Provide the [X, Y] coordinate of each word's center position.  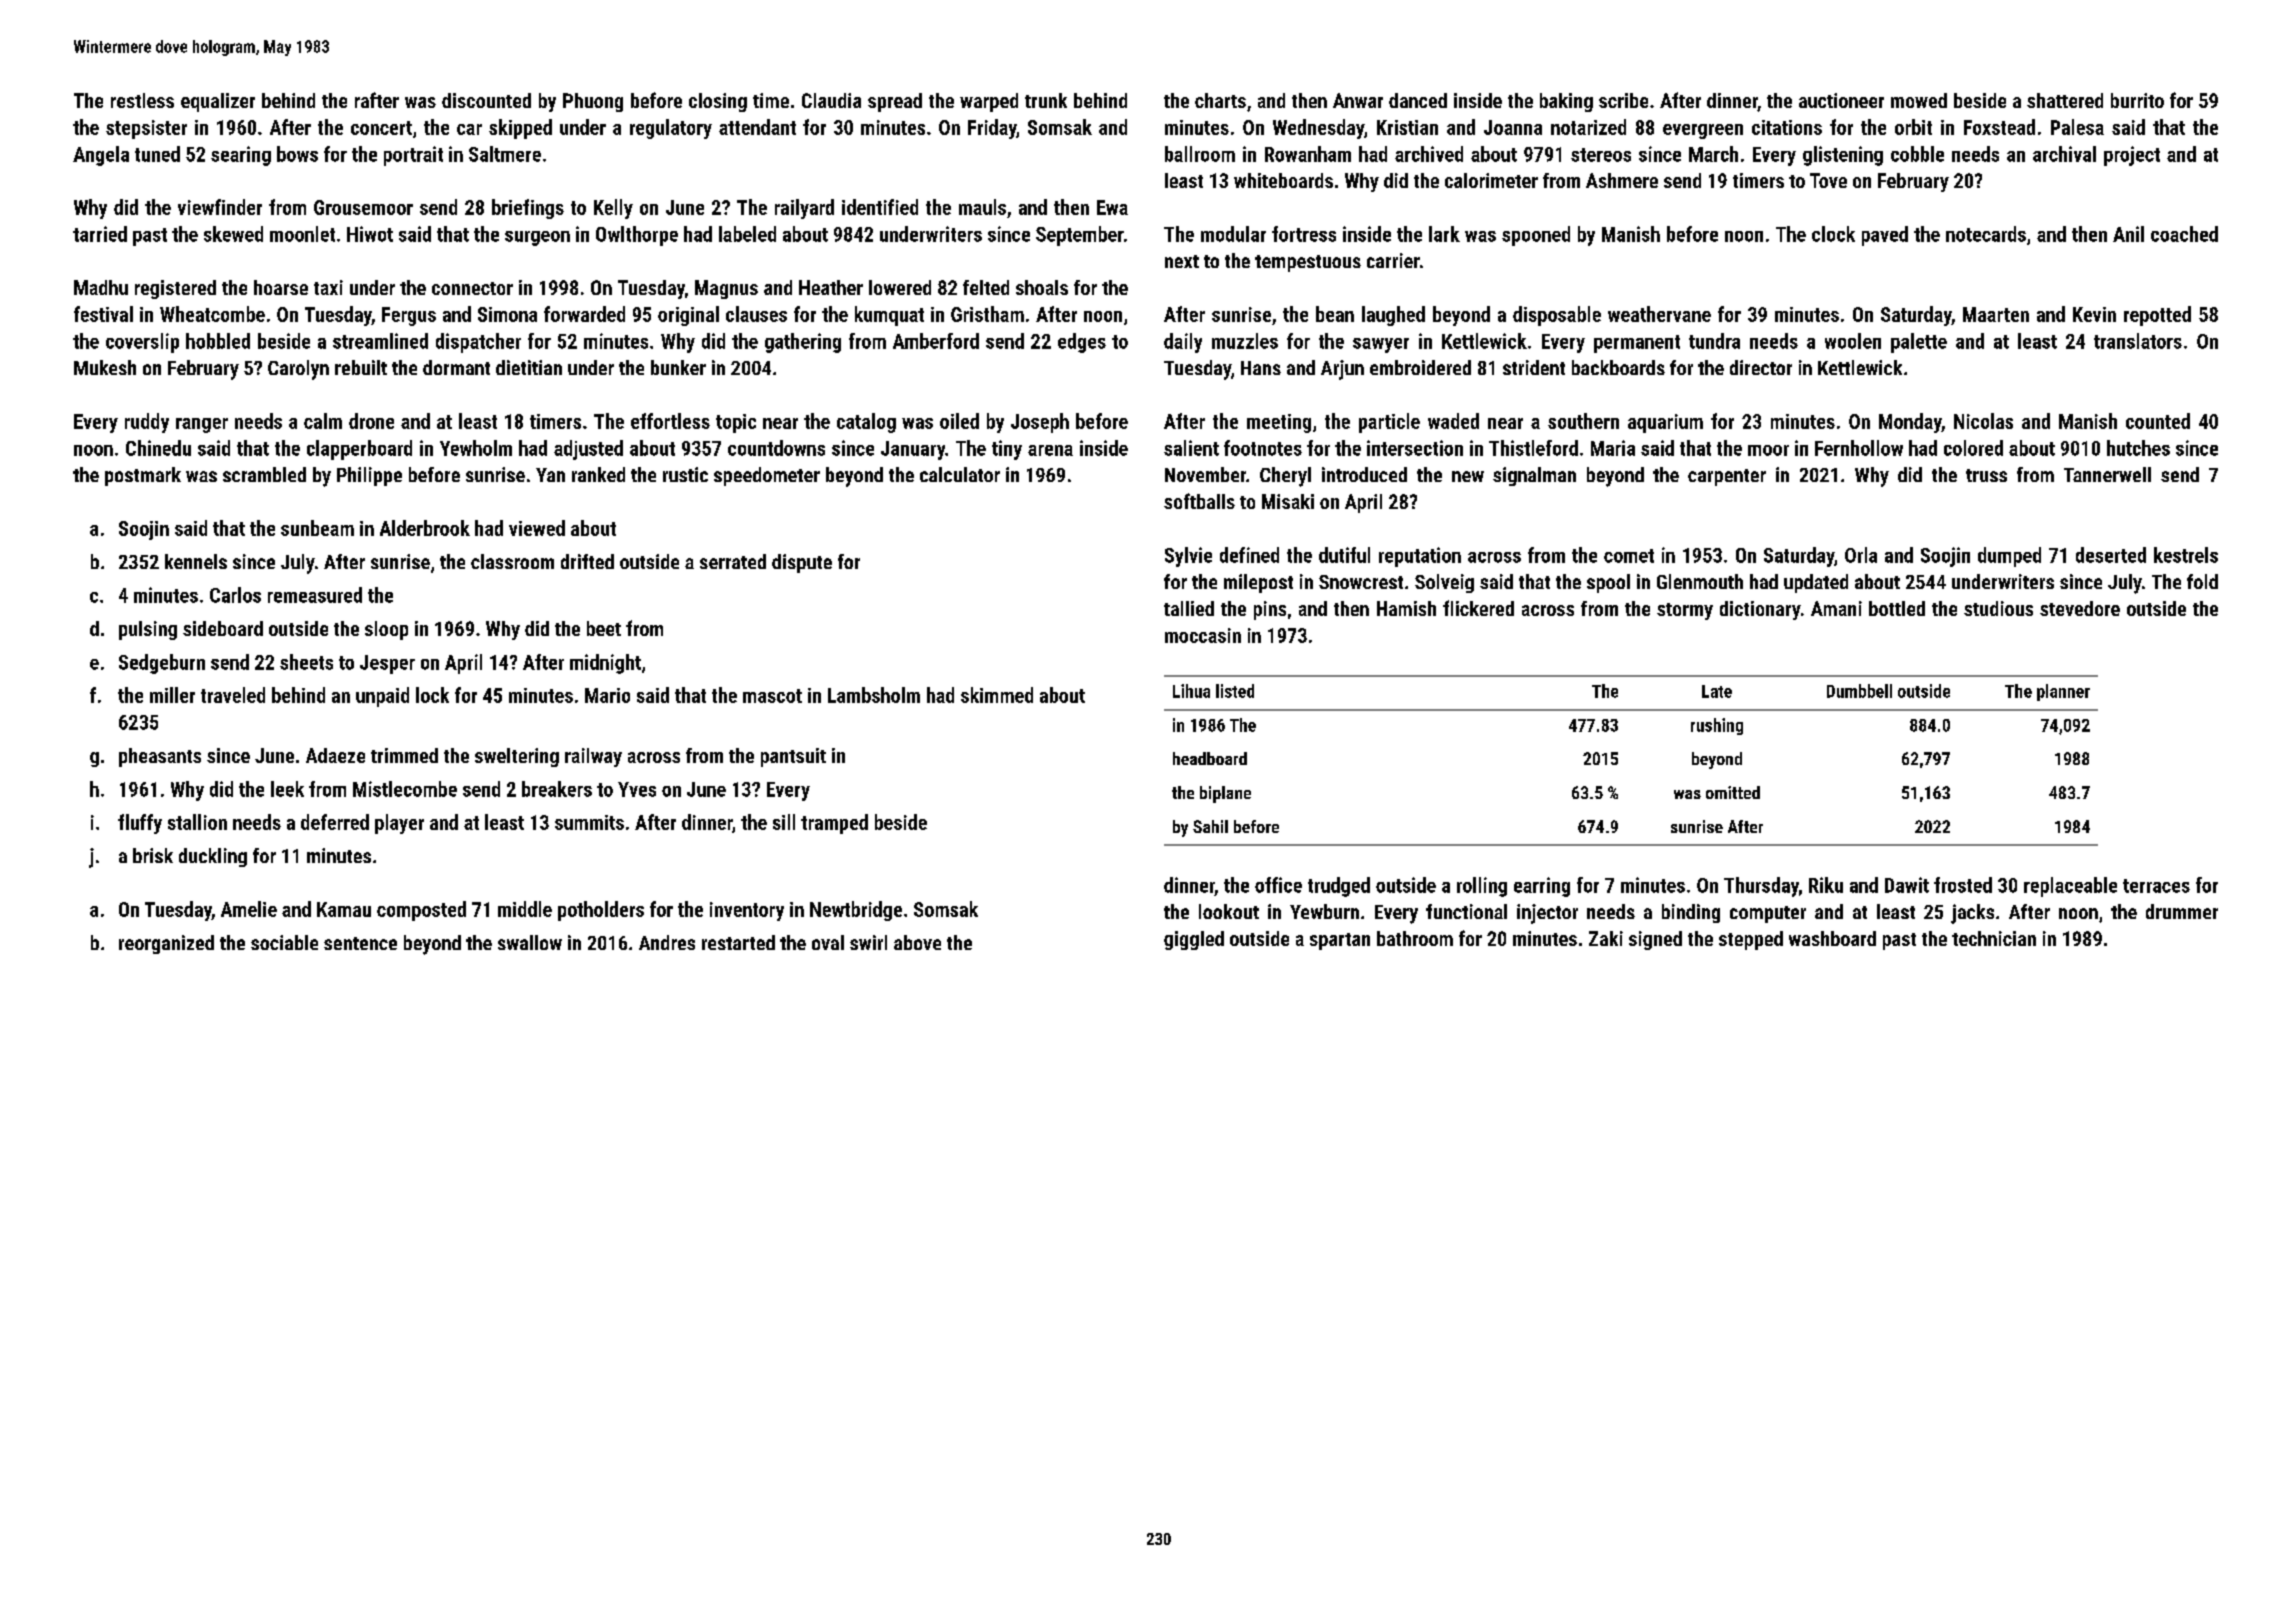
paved [1885, 236]
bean [1335, 314]
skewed [233, 234]
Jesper [387, 664]
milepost [1258, 583]
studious [1998, 608]
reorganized [166, 944]
